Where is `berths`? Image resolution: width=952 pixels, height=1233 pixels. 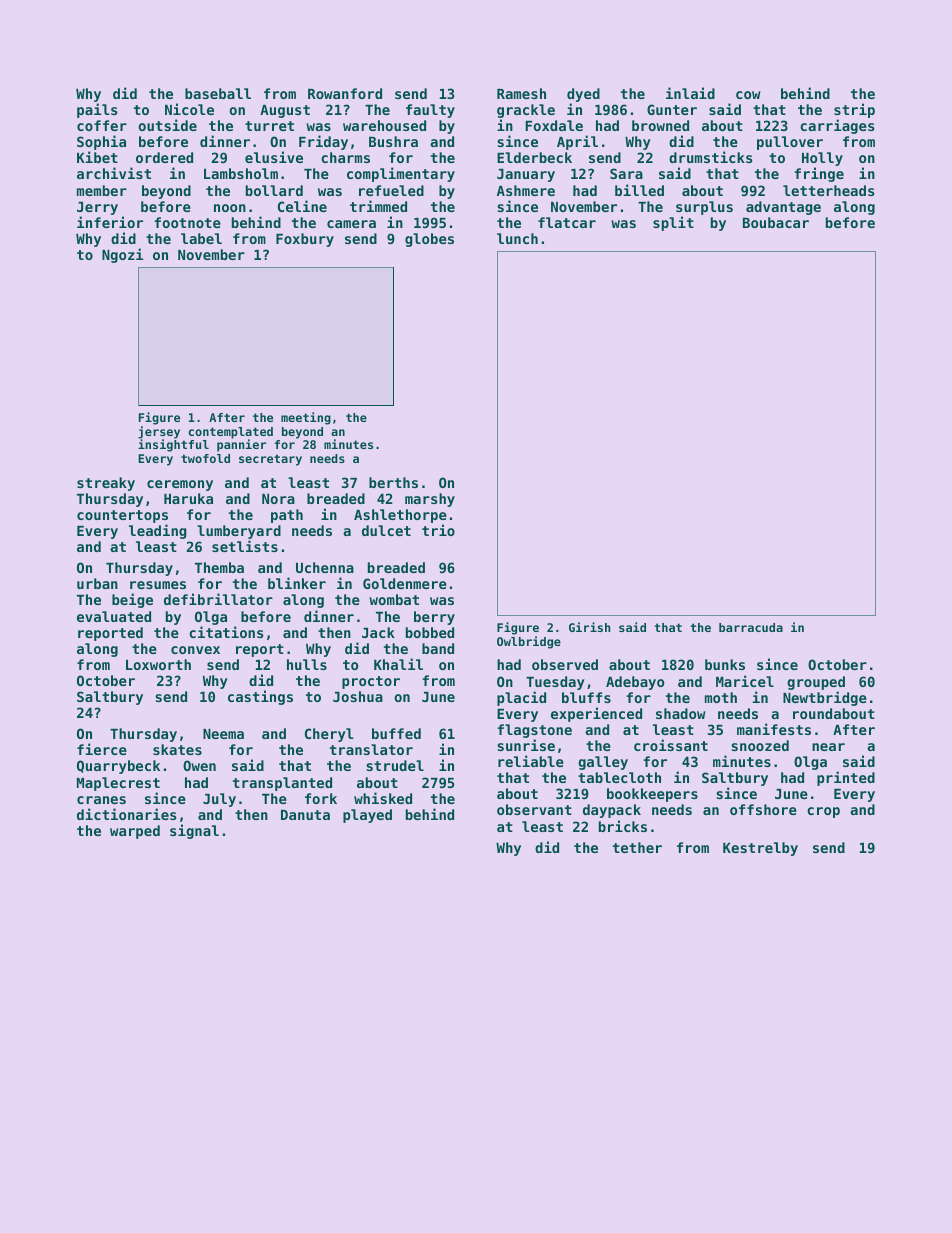 berths is located at coordinates (393, 482).
